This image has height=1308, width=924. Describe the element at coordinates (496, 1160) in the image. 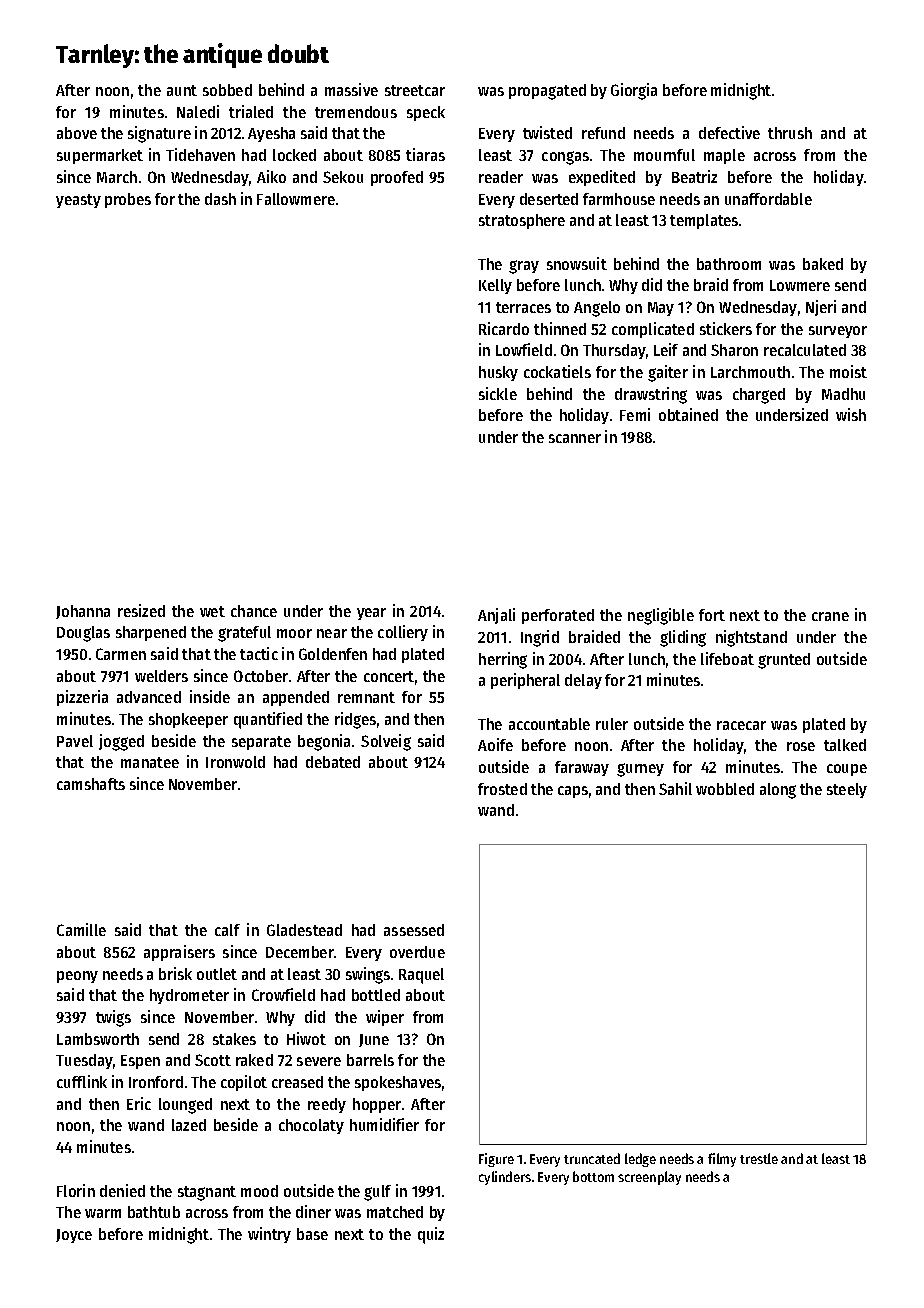

I see `Figure` at that location.
